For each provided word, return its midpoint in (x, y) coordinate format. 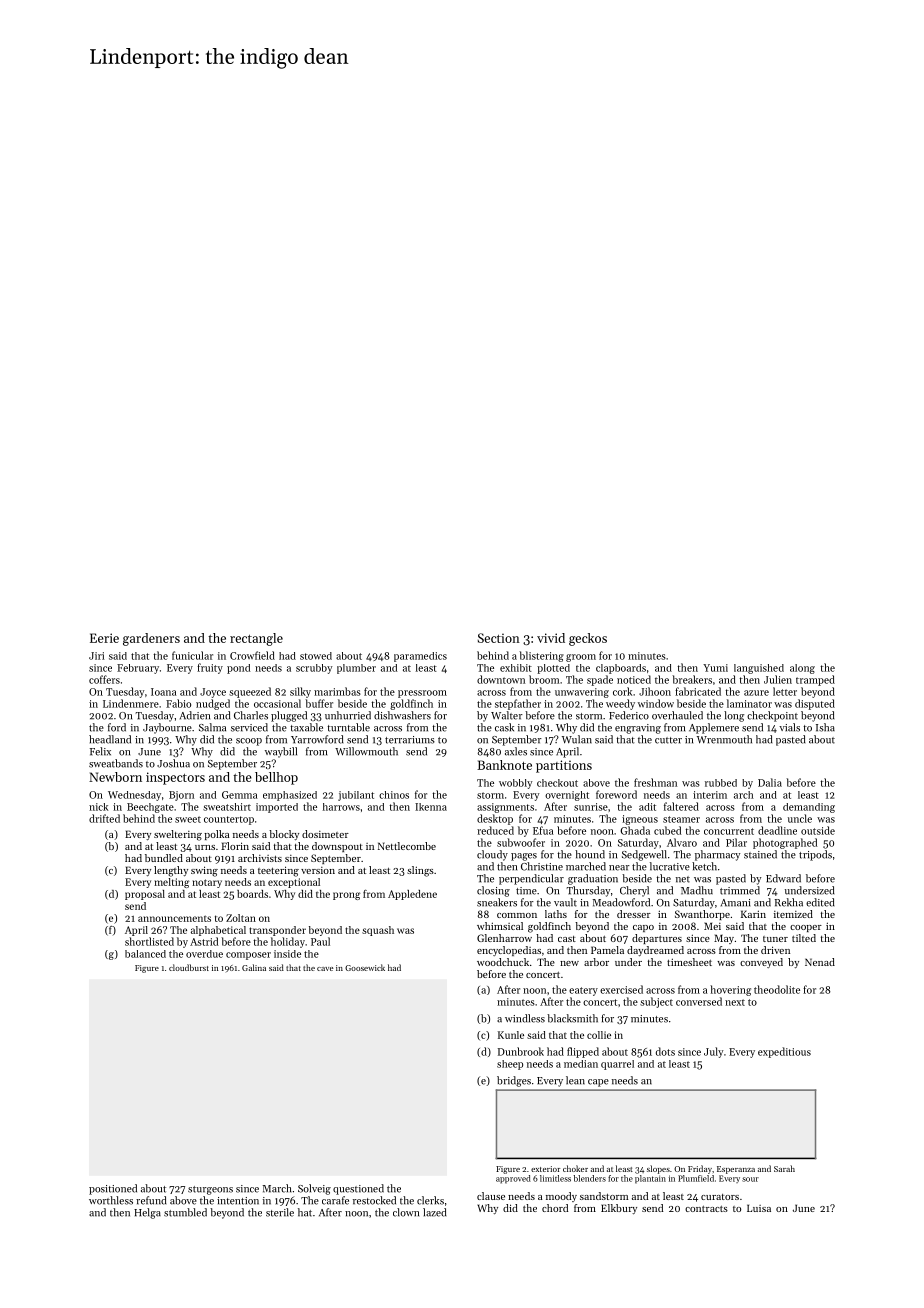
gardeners (151, 639)
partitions (564, 766)
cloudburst (189, 967)
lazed (435, 1212)
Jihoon (655, 691)
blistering (541, 656)
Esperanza (736, 1170)
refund (151, 1200)
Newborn (115, 777)
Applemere (714, 728)
